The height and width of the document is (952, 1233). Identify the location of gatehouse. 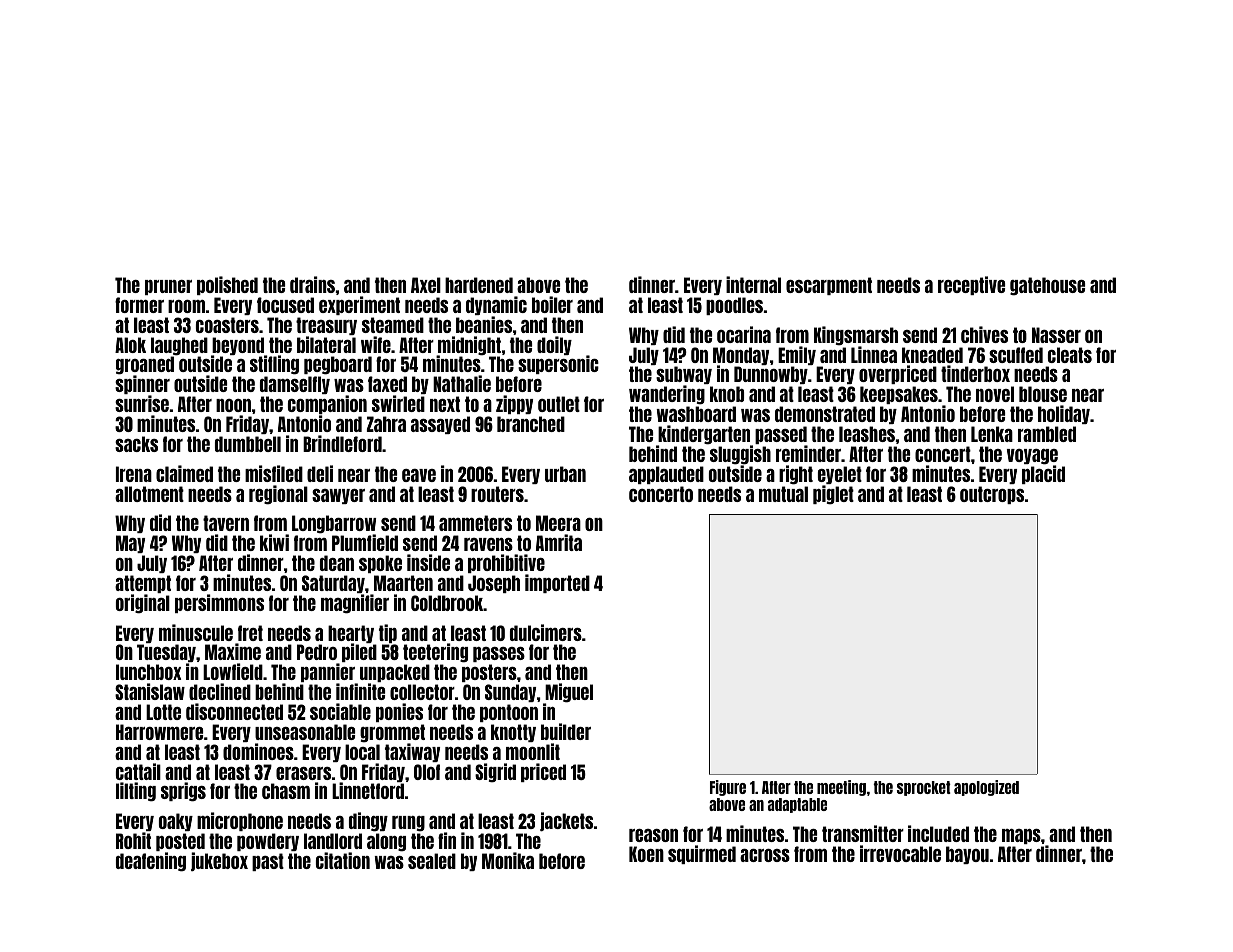
(1047, 286).
